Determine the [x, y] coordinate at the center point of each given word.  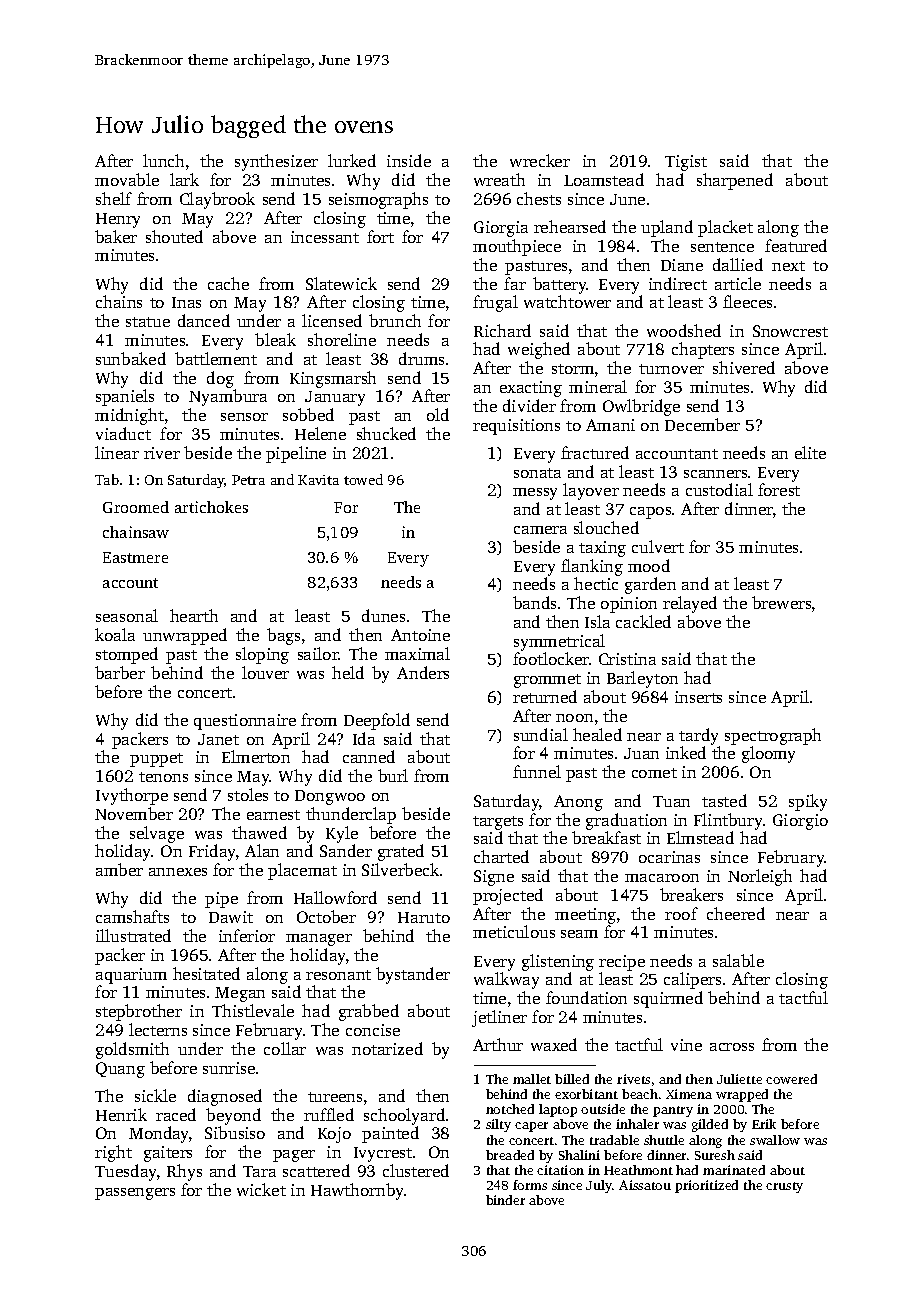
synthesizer [276, 162]
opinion [629, 605]
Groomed [136, 507]
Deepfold [377, 721]
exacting [531, 389]
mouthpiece [517, 247]
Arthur [498, 1044]
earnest [273, 815]
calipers [692, 980]
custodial [719, 489]
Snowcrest [790, 331]
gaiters [168, 1154]
